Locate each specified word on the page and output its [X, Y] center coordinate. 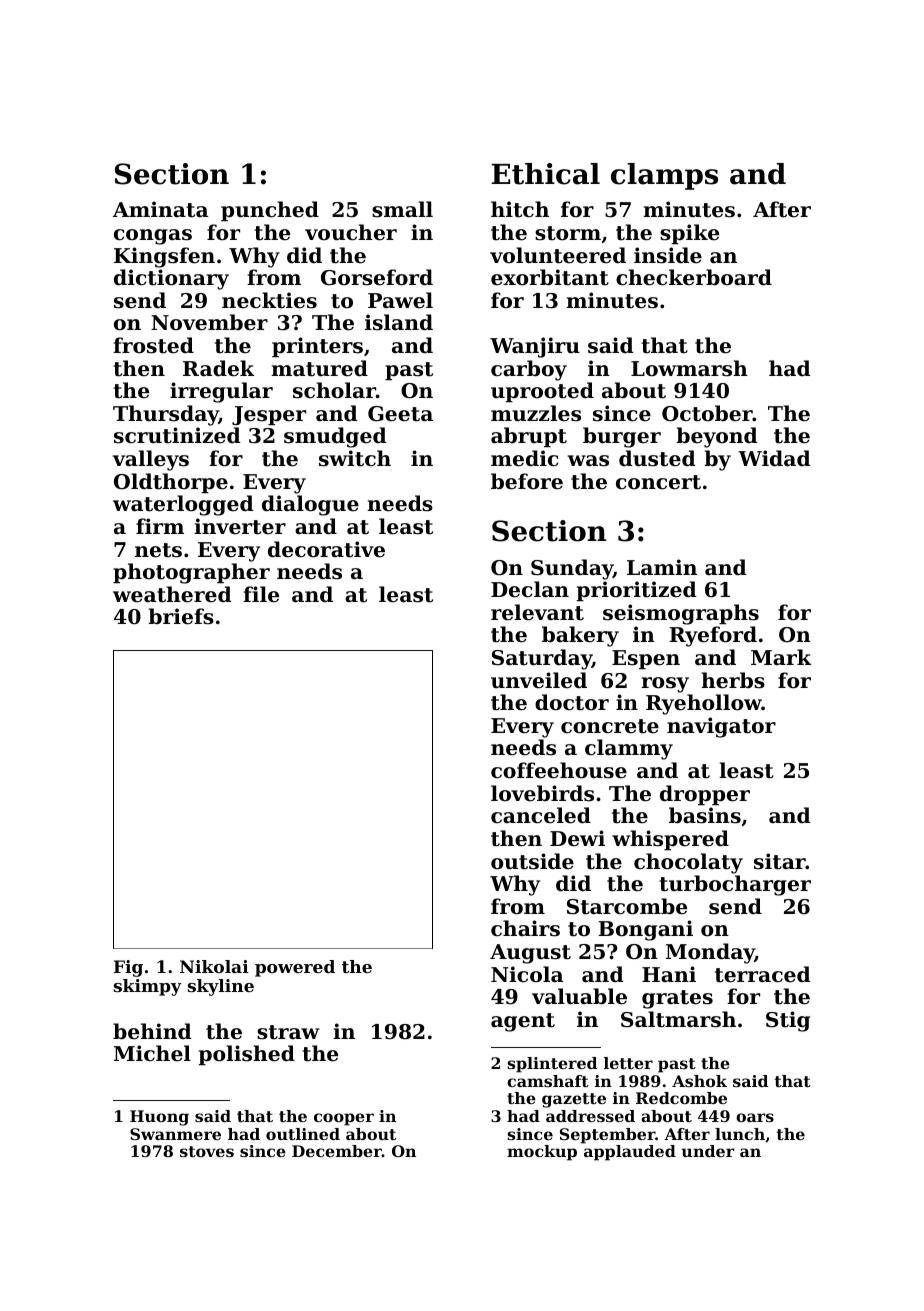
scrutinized [177, 435]
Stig [788, 1021]
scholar [334, 390]
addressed [590, 1116]
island [399, 322]
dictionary [171, 279]
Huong [159, 1118]
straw [288, 1032]
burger [622, 437]
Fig [128, 968]
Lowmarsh [689, 368]
